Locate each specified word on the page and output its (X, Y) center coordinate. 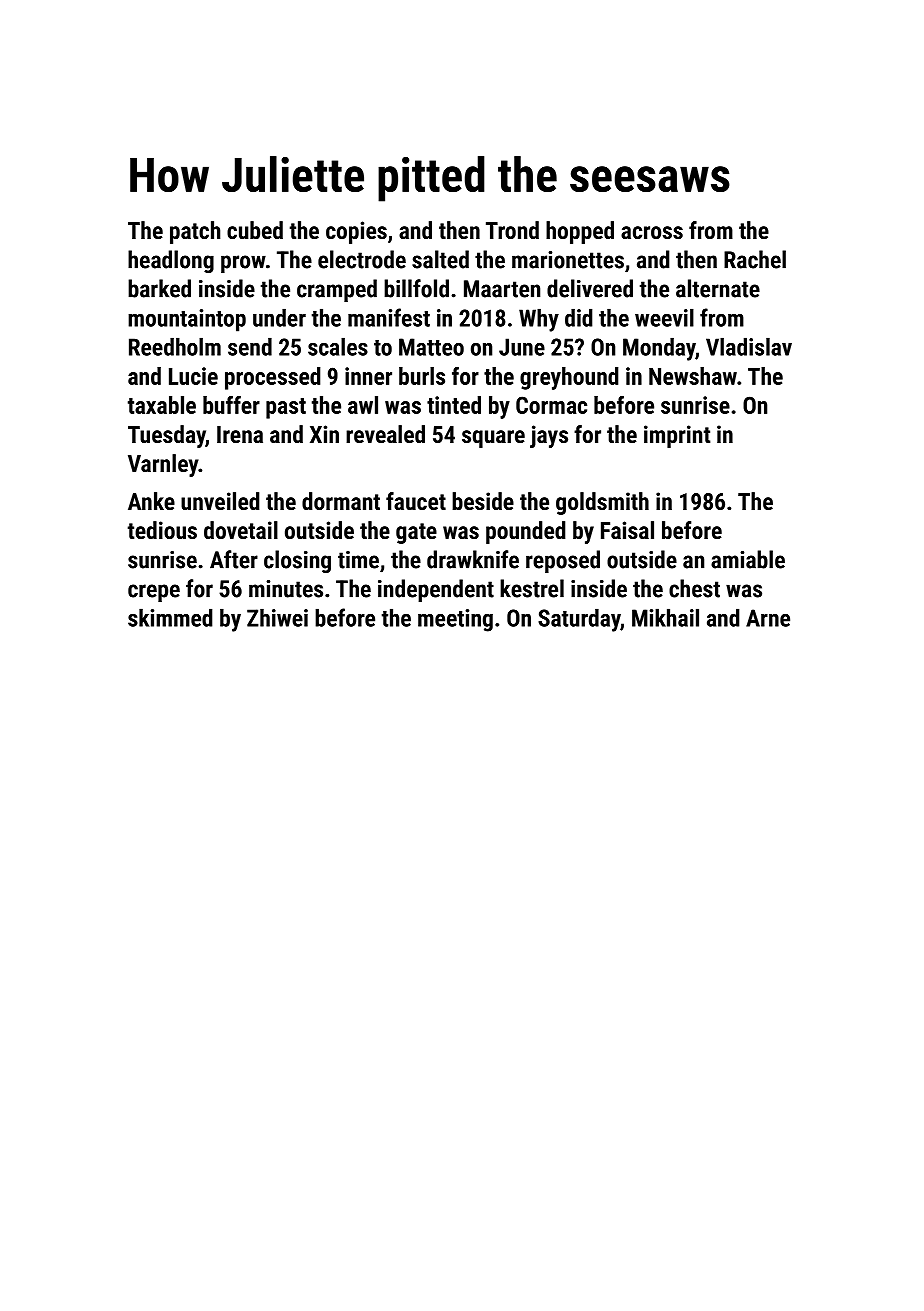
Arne (768, 618)
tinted (454, 405)
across (652, 232)
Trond (512, 230)
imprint (677, 436)
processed (273, 378)
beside (483, 501)
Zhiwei (277, 617)
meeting (455, 620)
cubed (255, 230)
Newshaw (693, 376)
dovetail (241, 530)
